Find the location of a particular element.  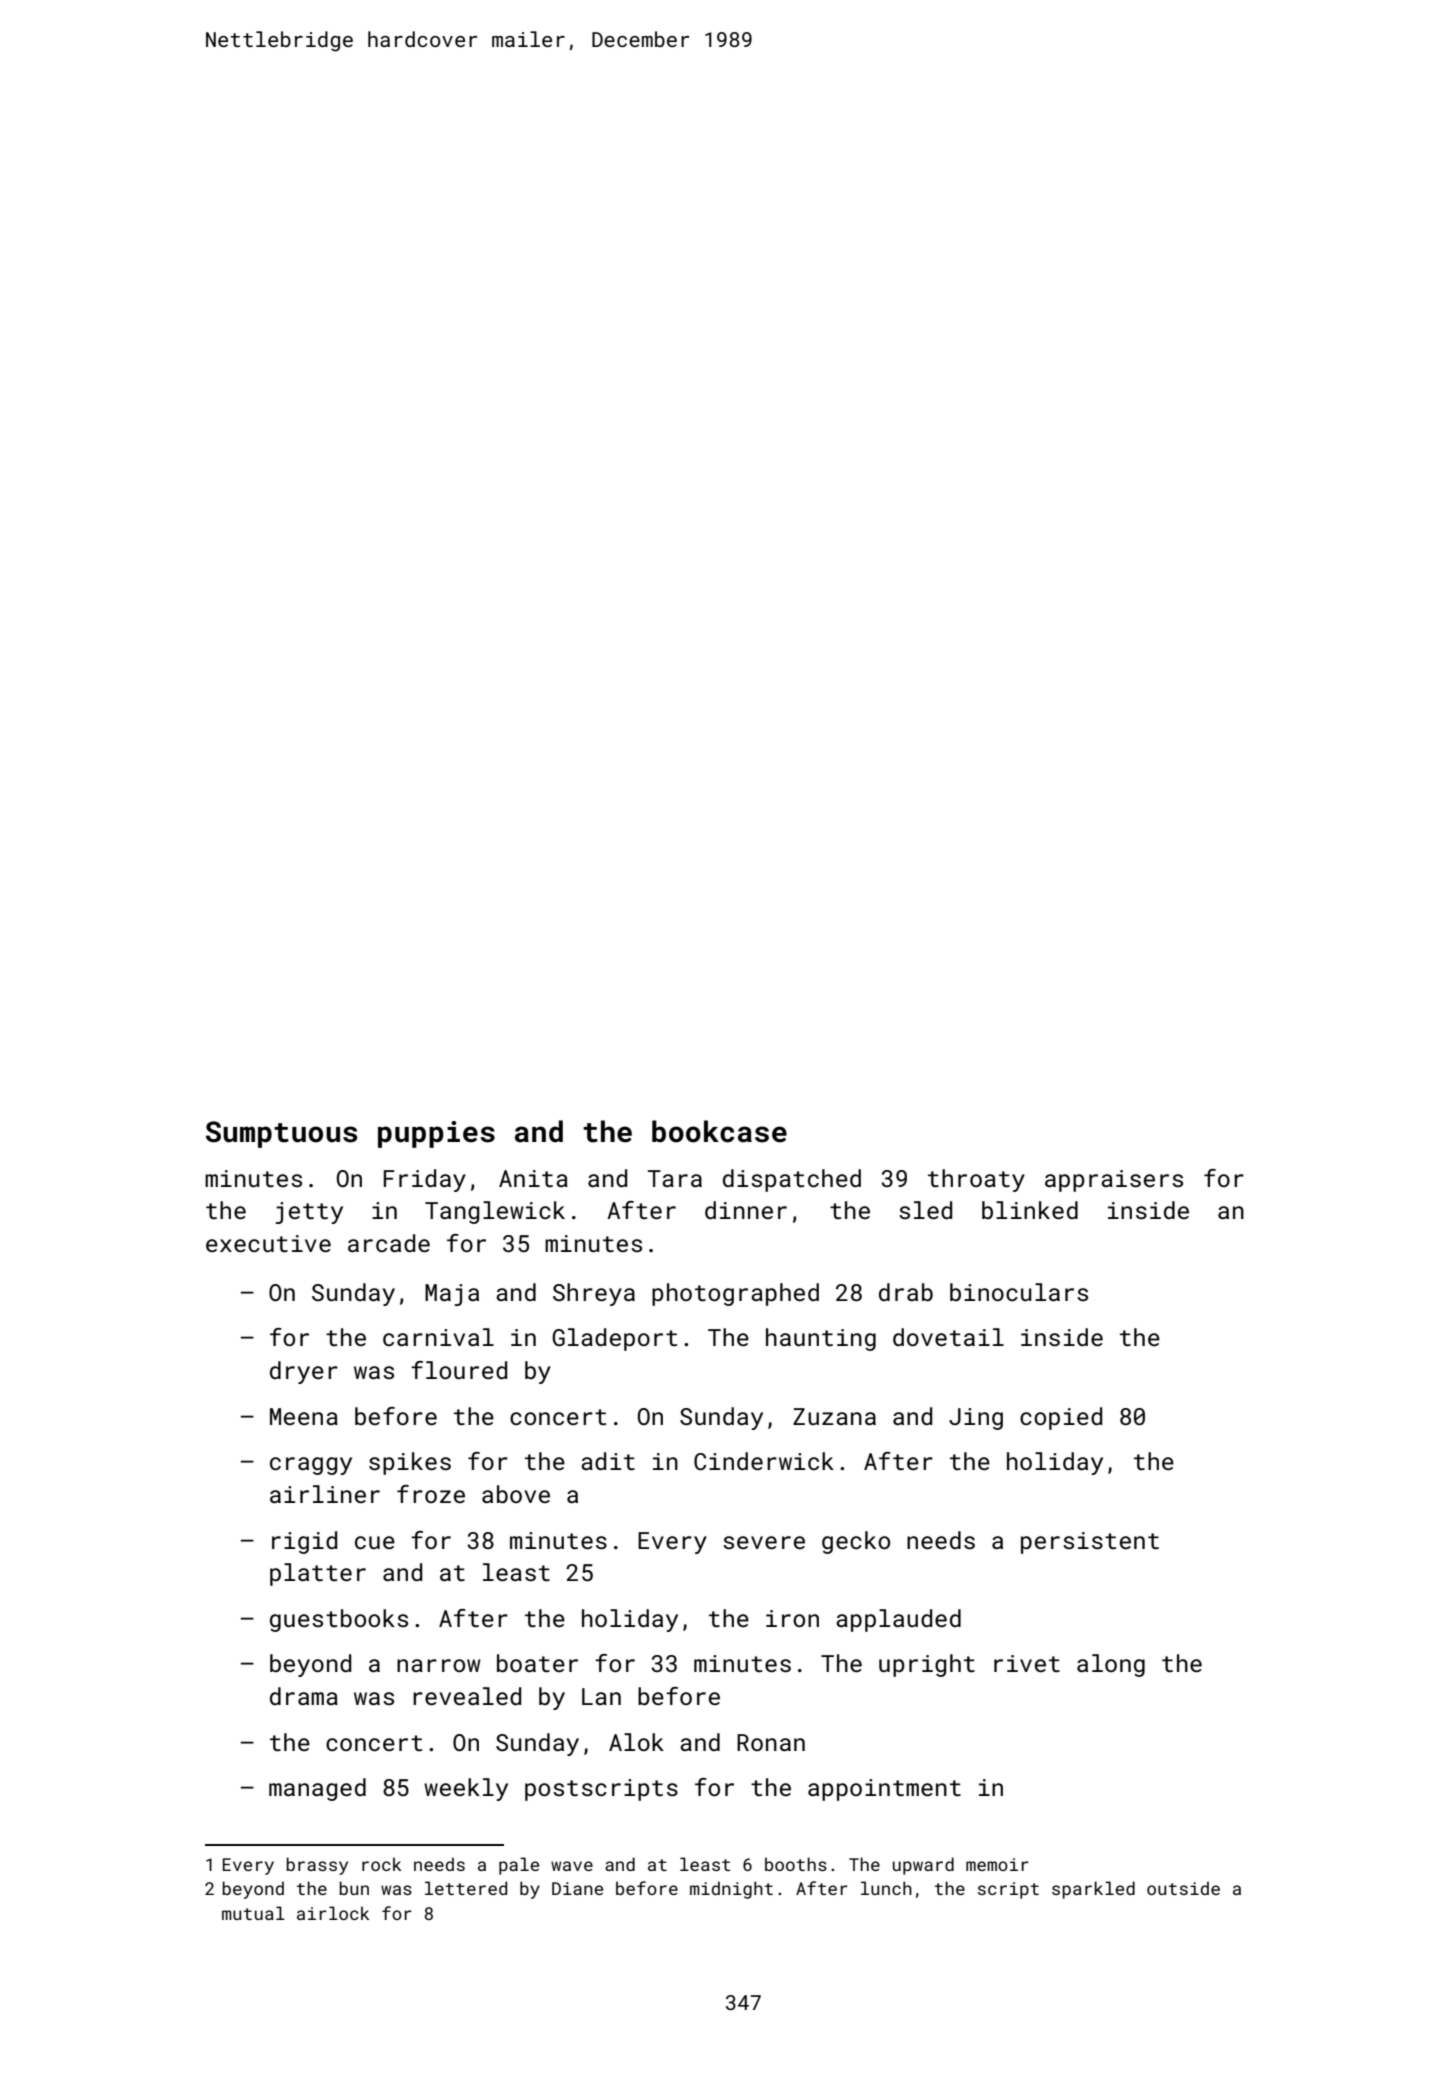

haunting is located at coordinates (821, 1339).
